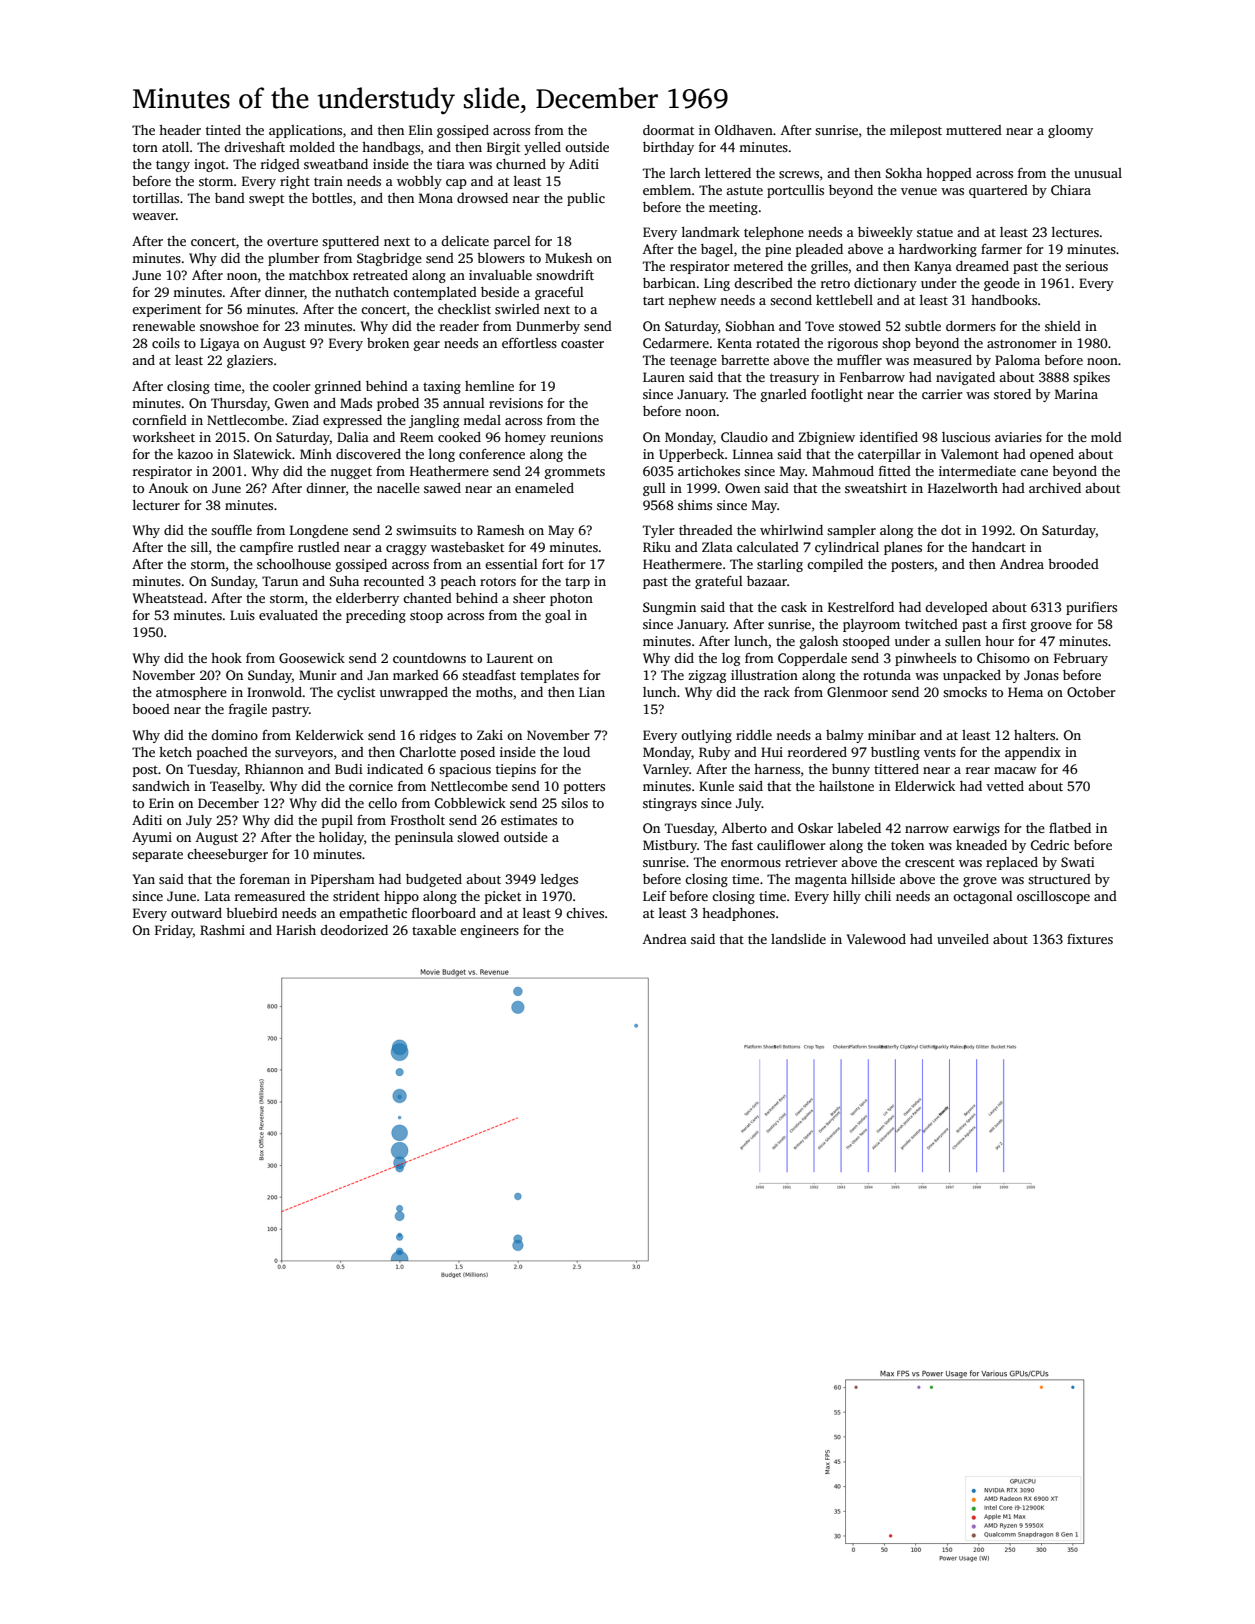 The height and width of the screenshot is (1624, 1255). What do you see at coordinates (657, 547) in the screenshot?
I see `Riku` at bounding box center [657, 547].
